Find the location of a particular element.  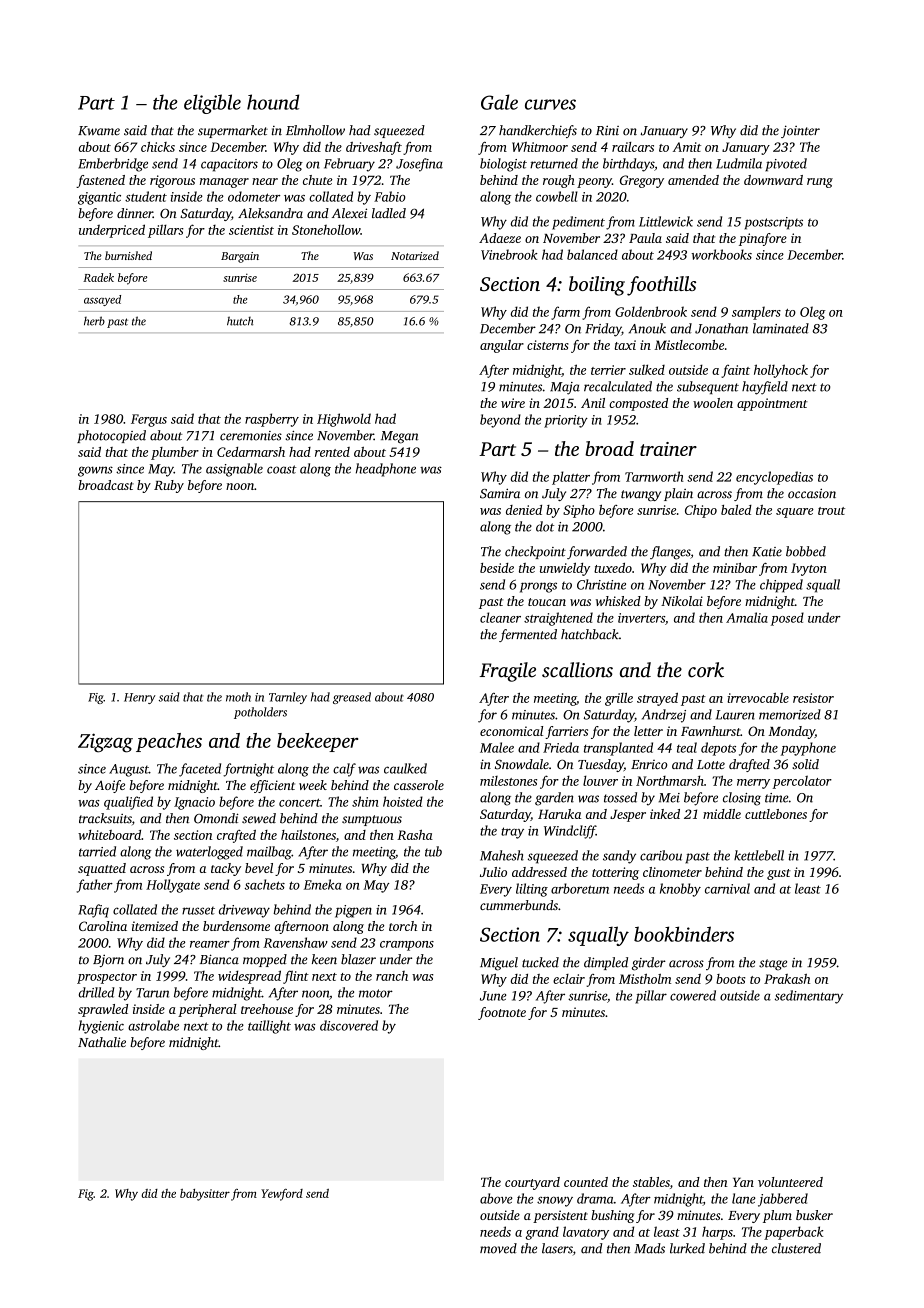

Bjorn is located at coordinates (108, 960).
